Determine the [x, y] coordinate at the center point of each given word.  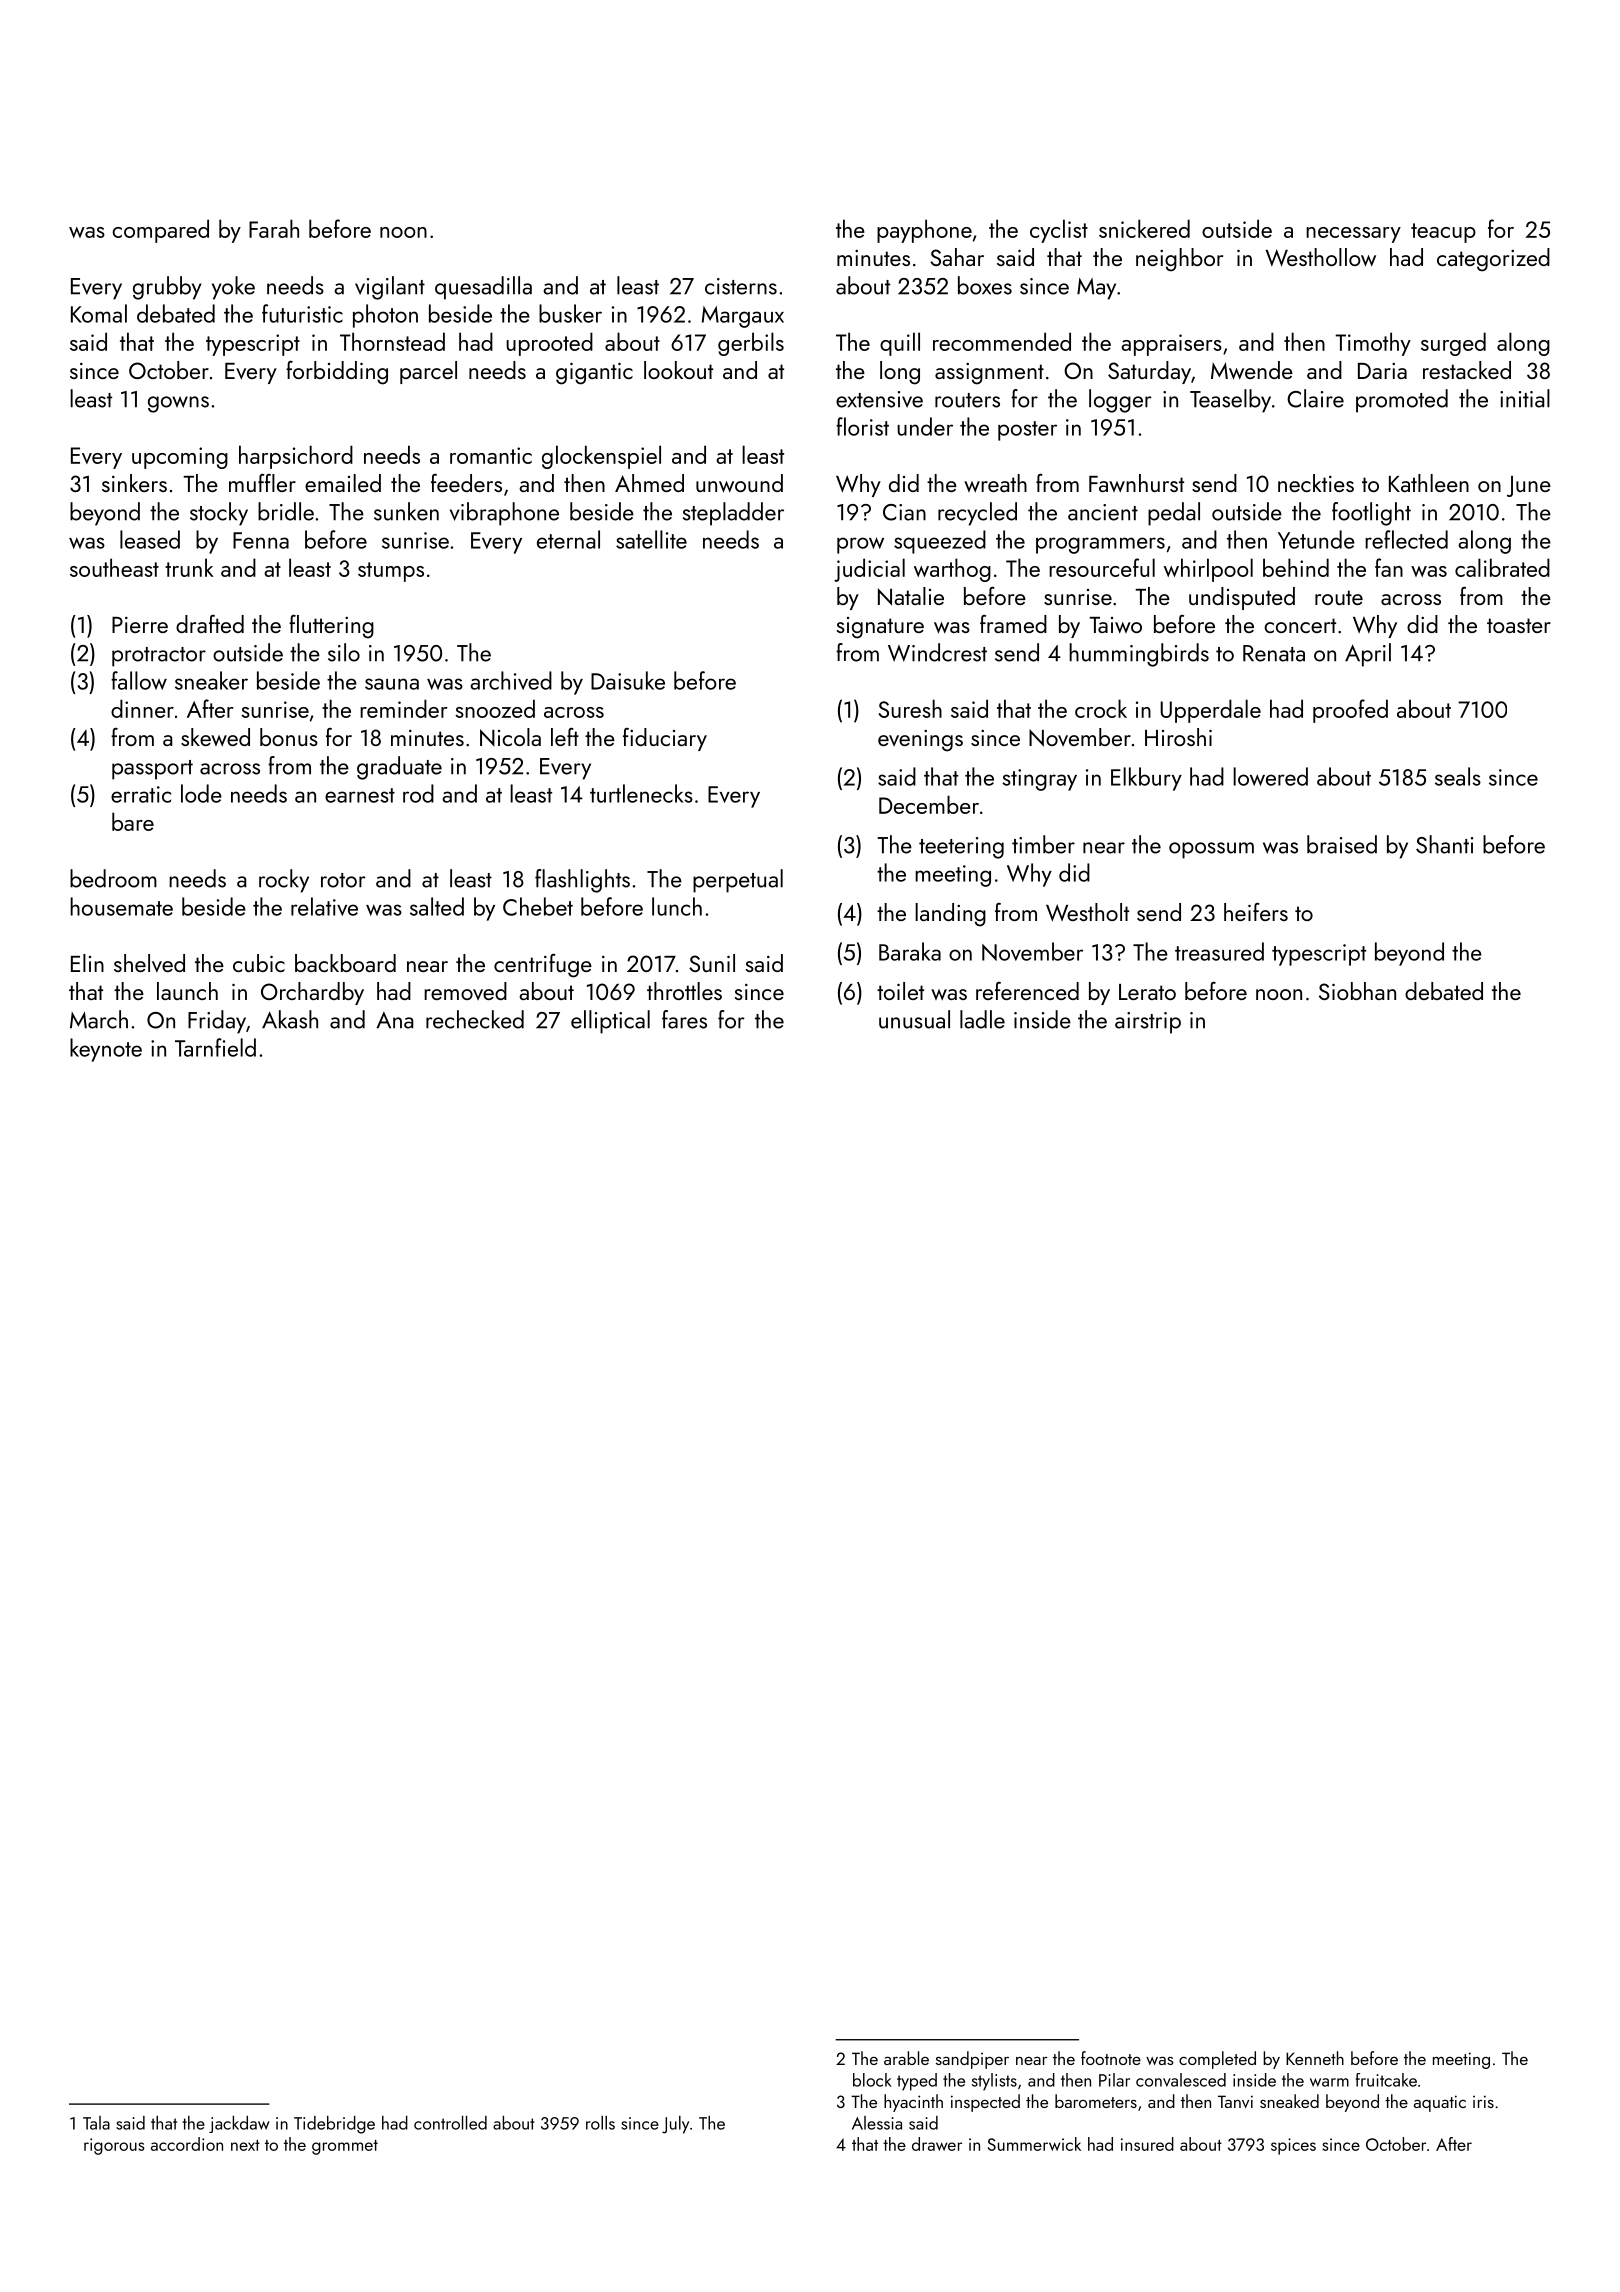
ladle [982, 1019]
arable [906, 2058]
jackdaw [239, 2124]
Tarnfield [215, 1047]
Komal [99, 313]
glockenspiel [601, 457]
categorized [1493, 260]
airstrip [1148, 1023]
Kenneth [1315, 2058]
